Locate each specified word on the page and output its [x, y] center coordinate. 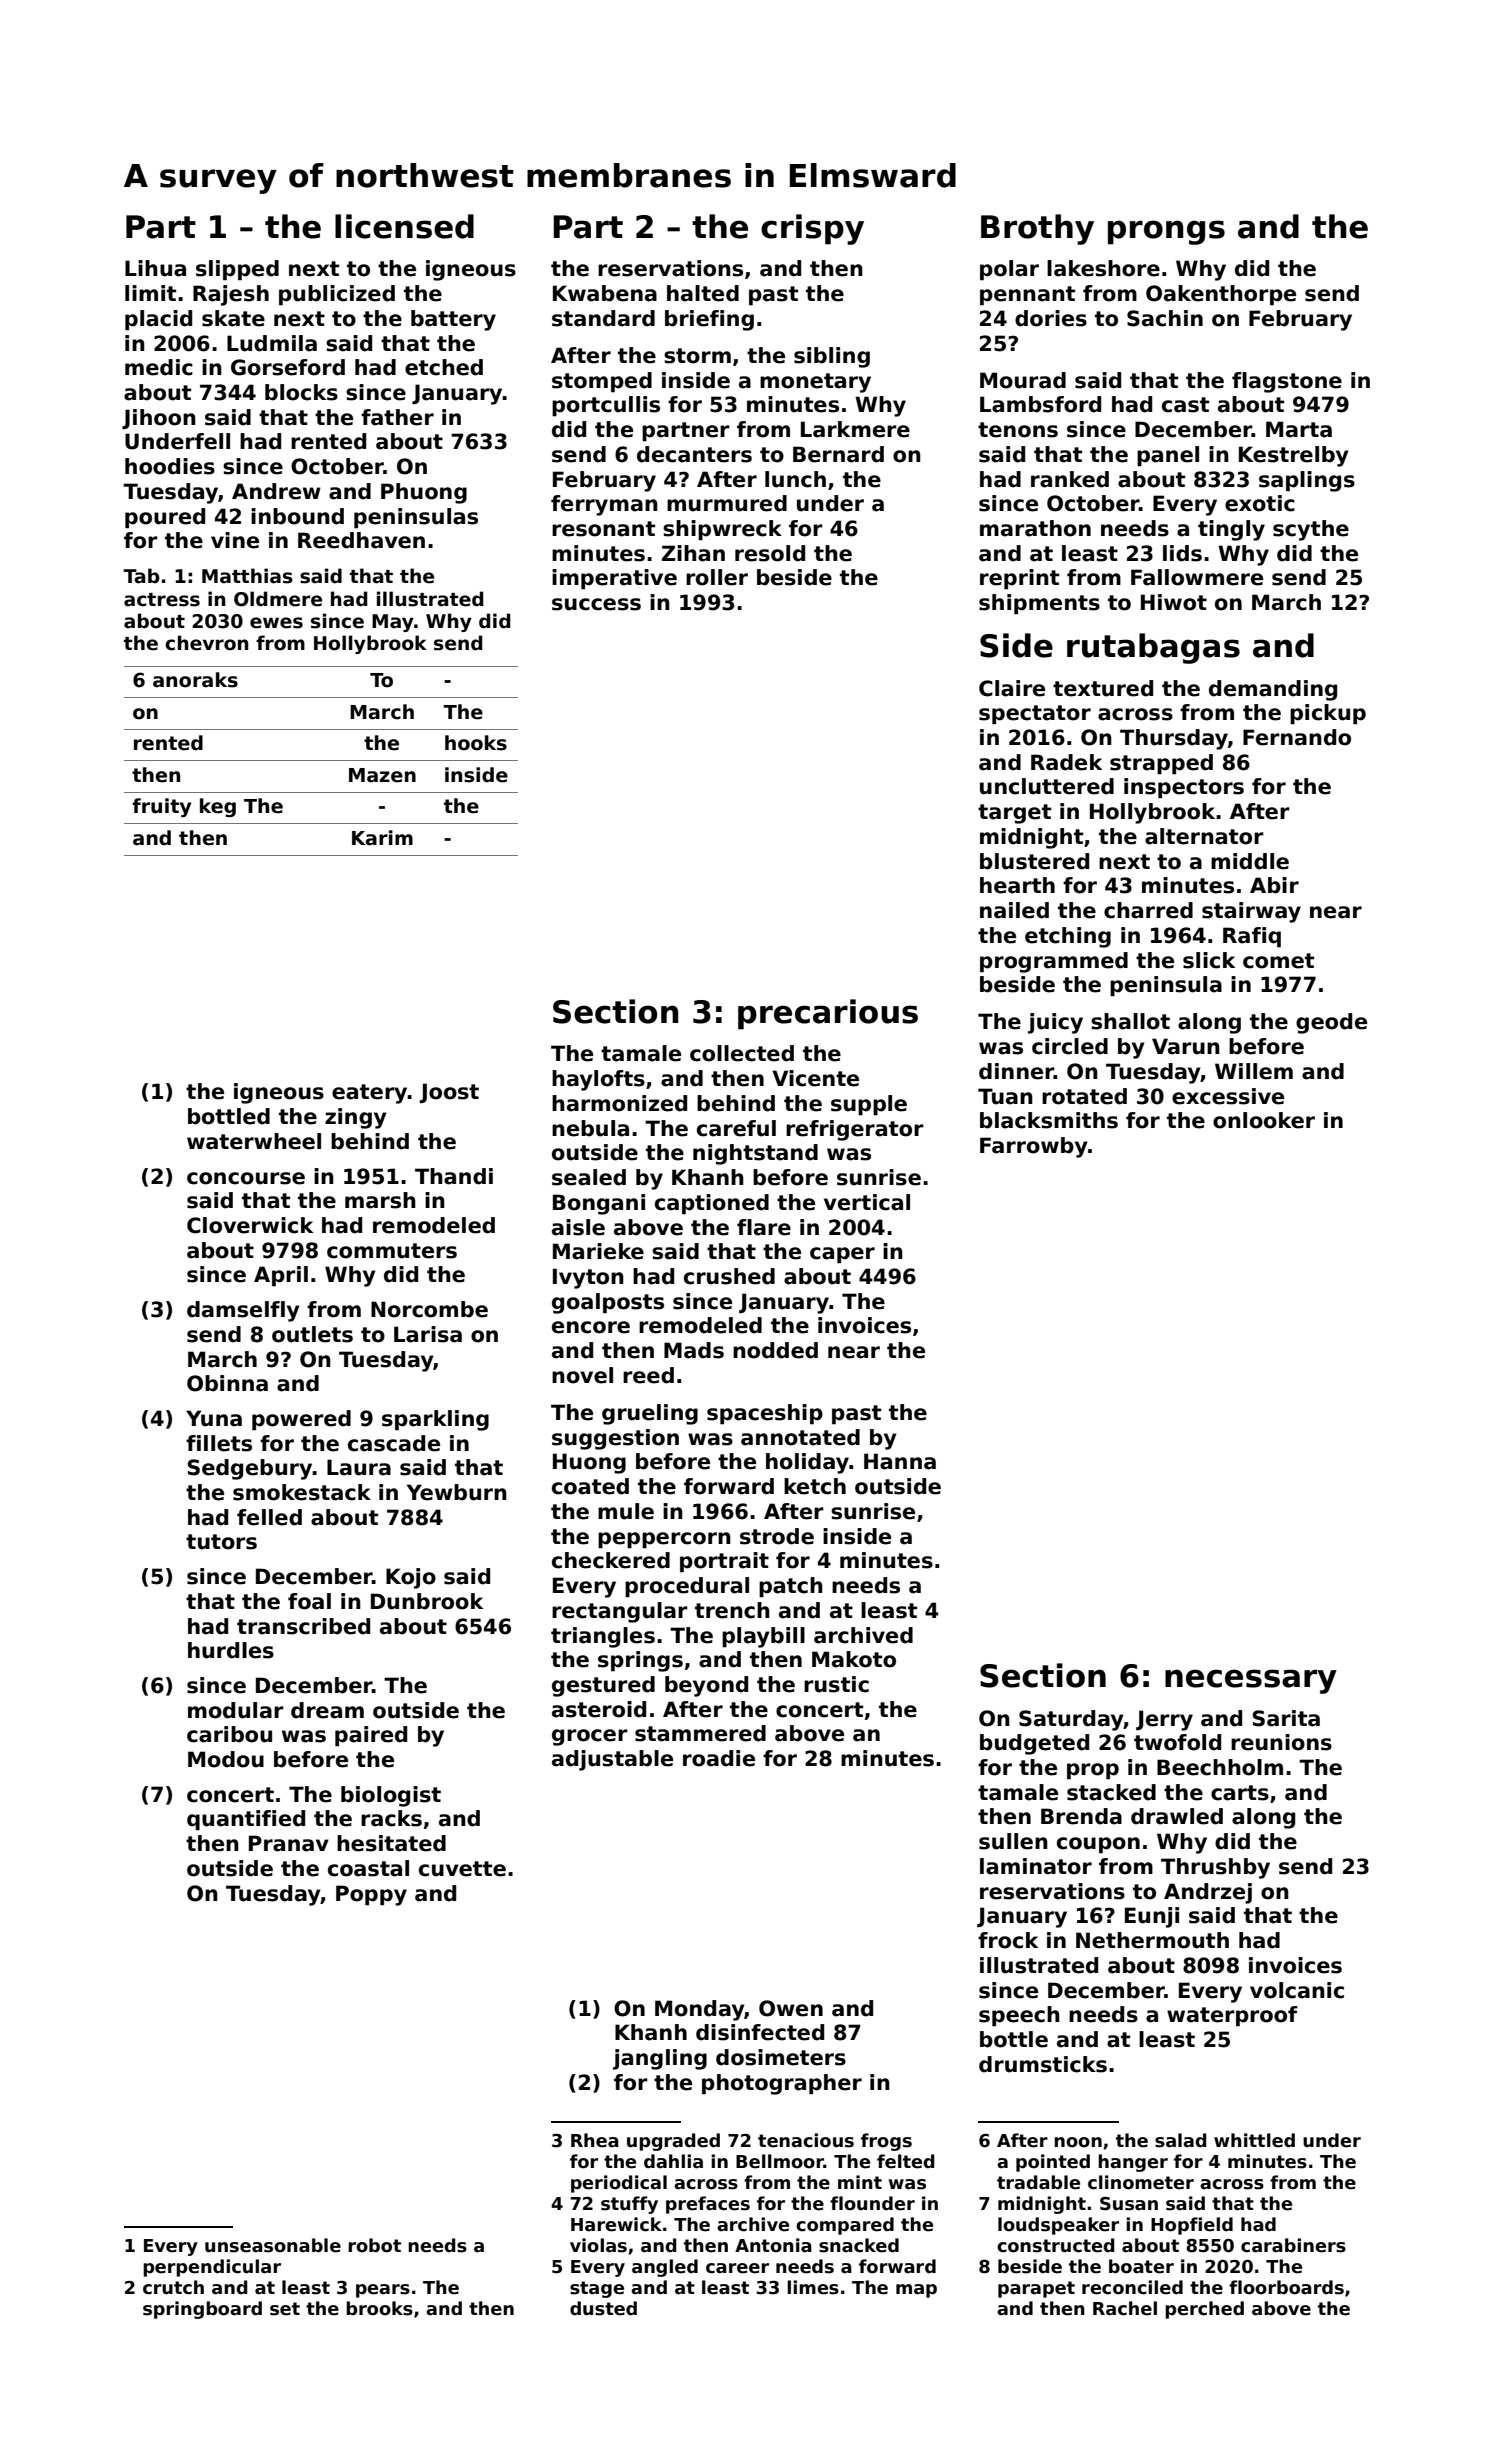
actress [162, 600]
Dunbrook [427, 1601]
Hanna [900, 1461]
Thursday [1174, 739]
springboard [202, 2310]
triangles [603, 1637]
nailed [1014, 910]
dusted [603, 2308]
